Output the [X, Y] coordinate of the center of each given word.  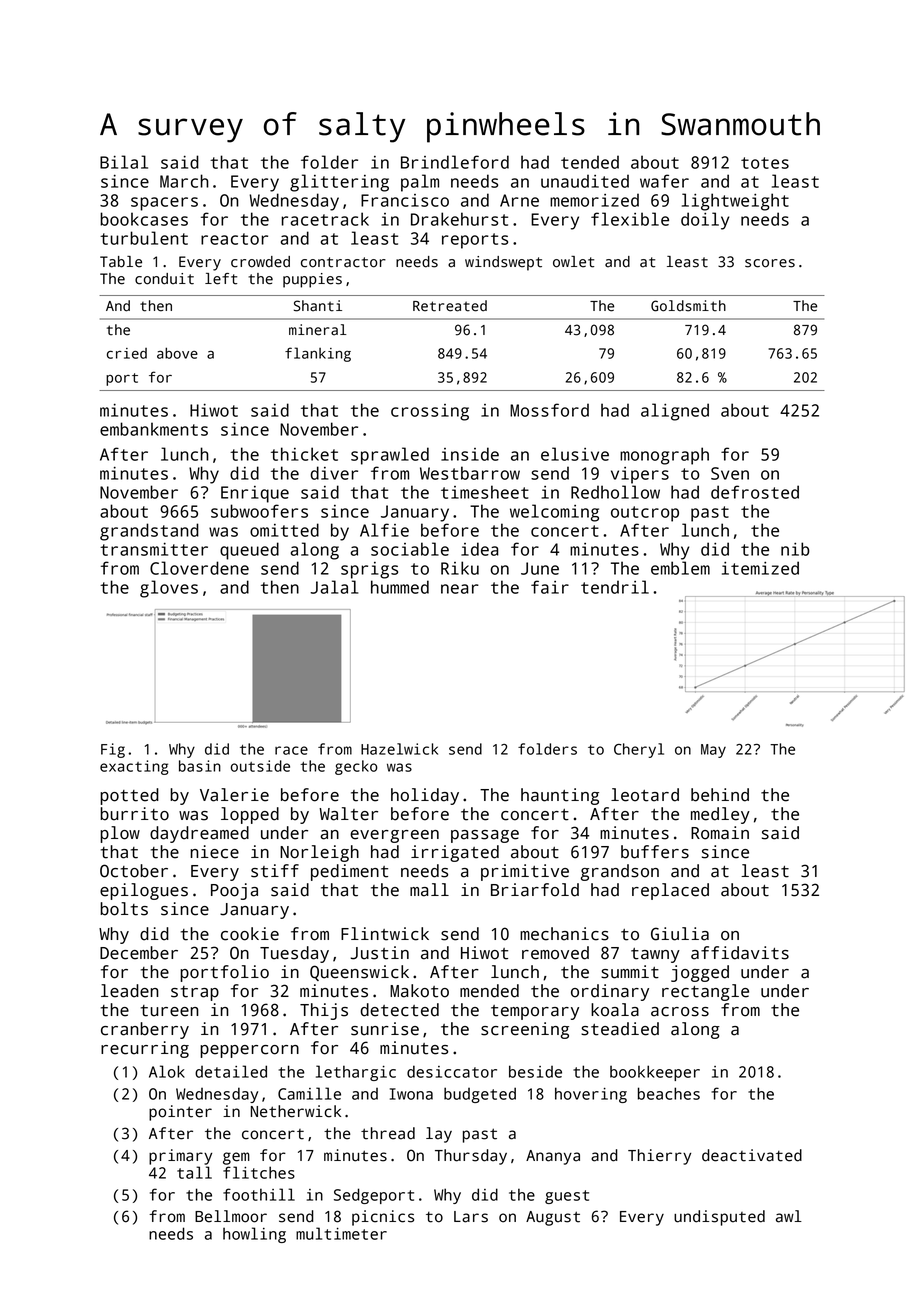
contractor [343, 262]
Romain [720, 833]
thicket [304, 454]
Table [121, 262]
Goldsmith [688, 306]
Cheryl [639, 750]
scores [770, 263]
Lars [471, 1217]
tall [194, 1172]
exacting [134, 767]
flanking [318, 354]
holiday [425, 796]
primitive [525, 872]
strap [195, 993]
